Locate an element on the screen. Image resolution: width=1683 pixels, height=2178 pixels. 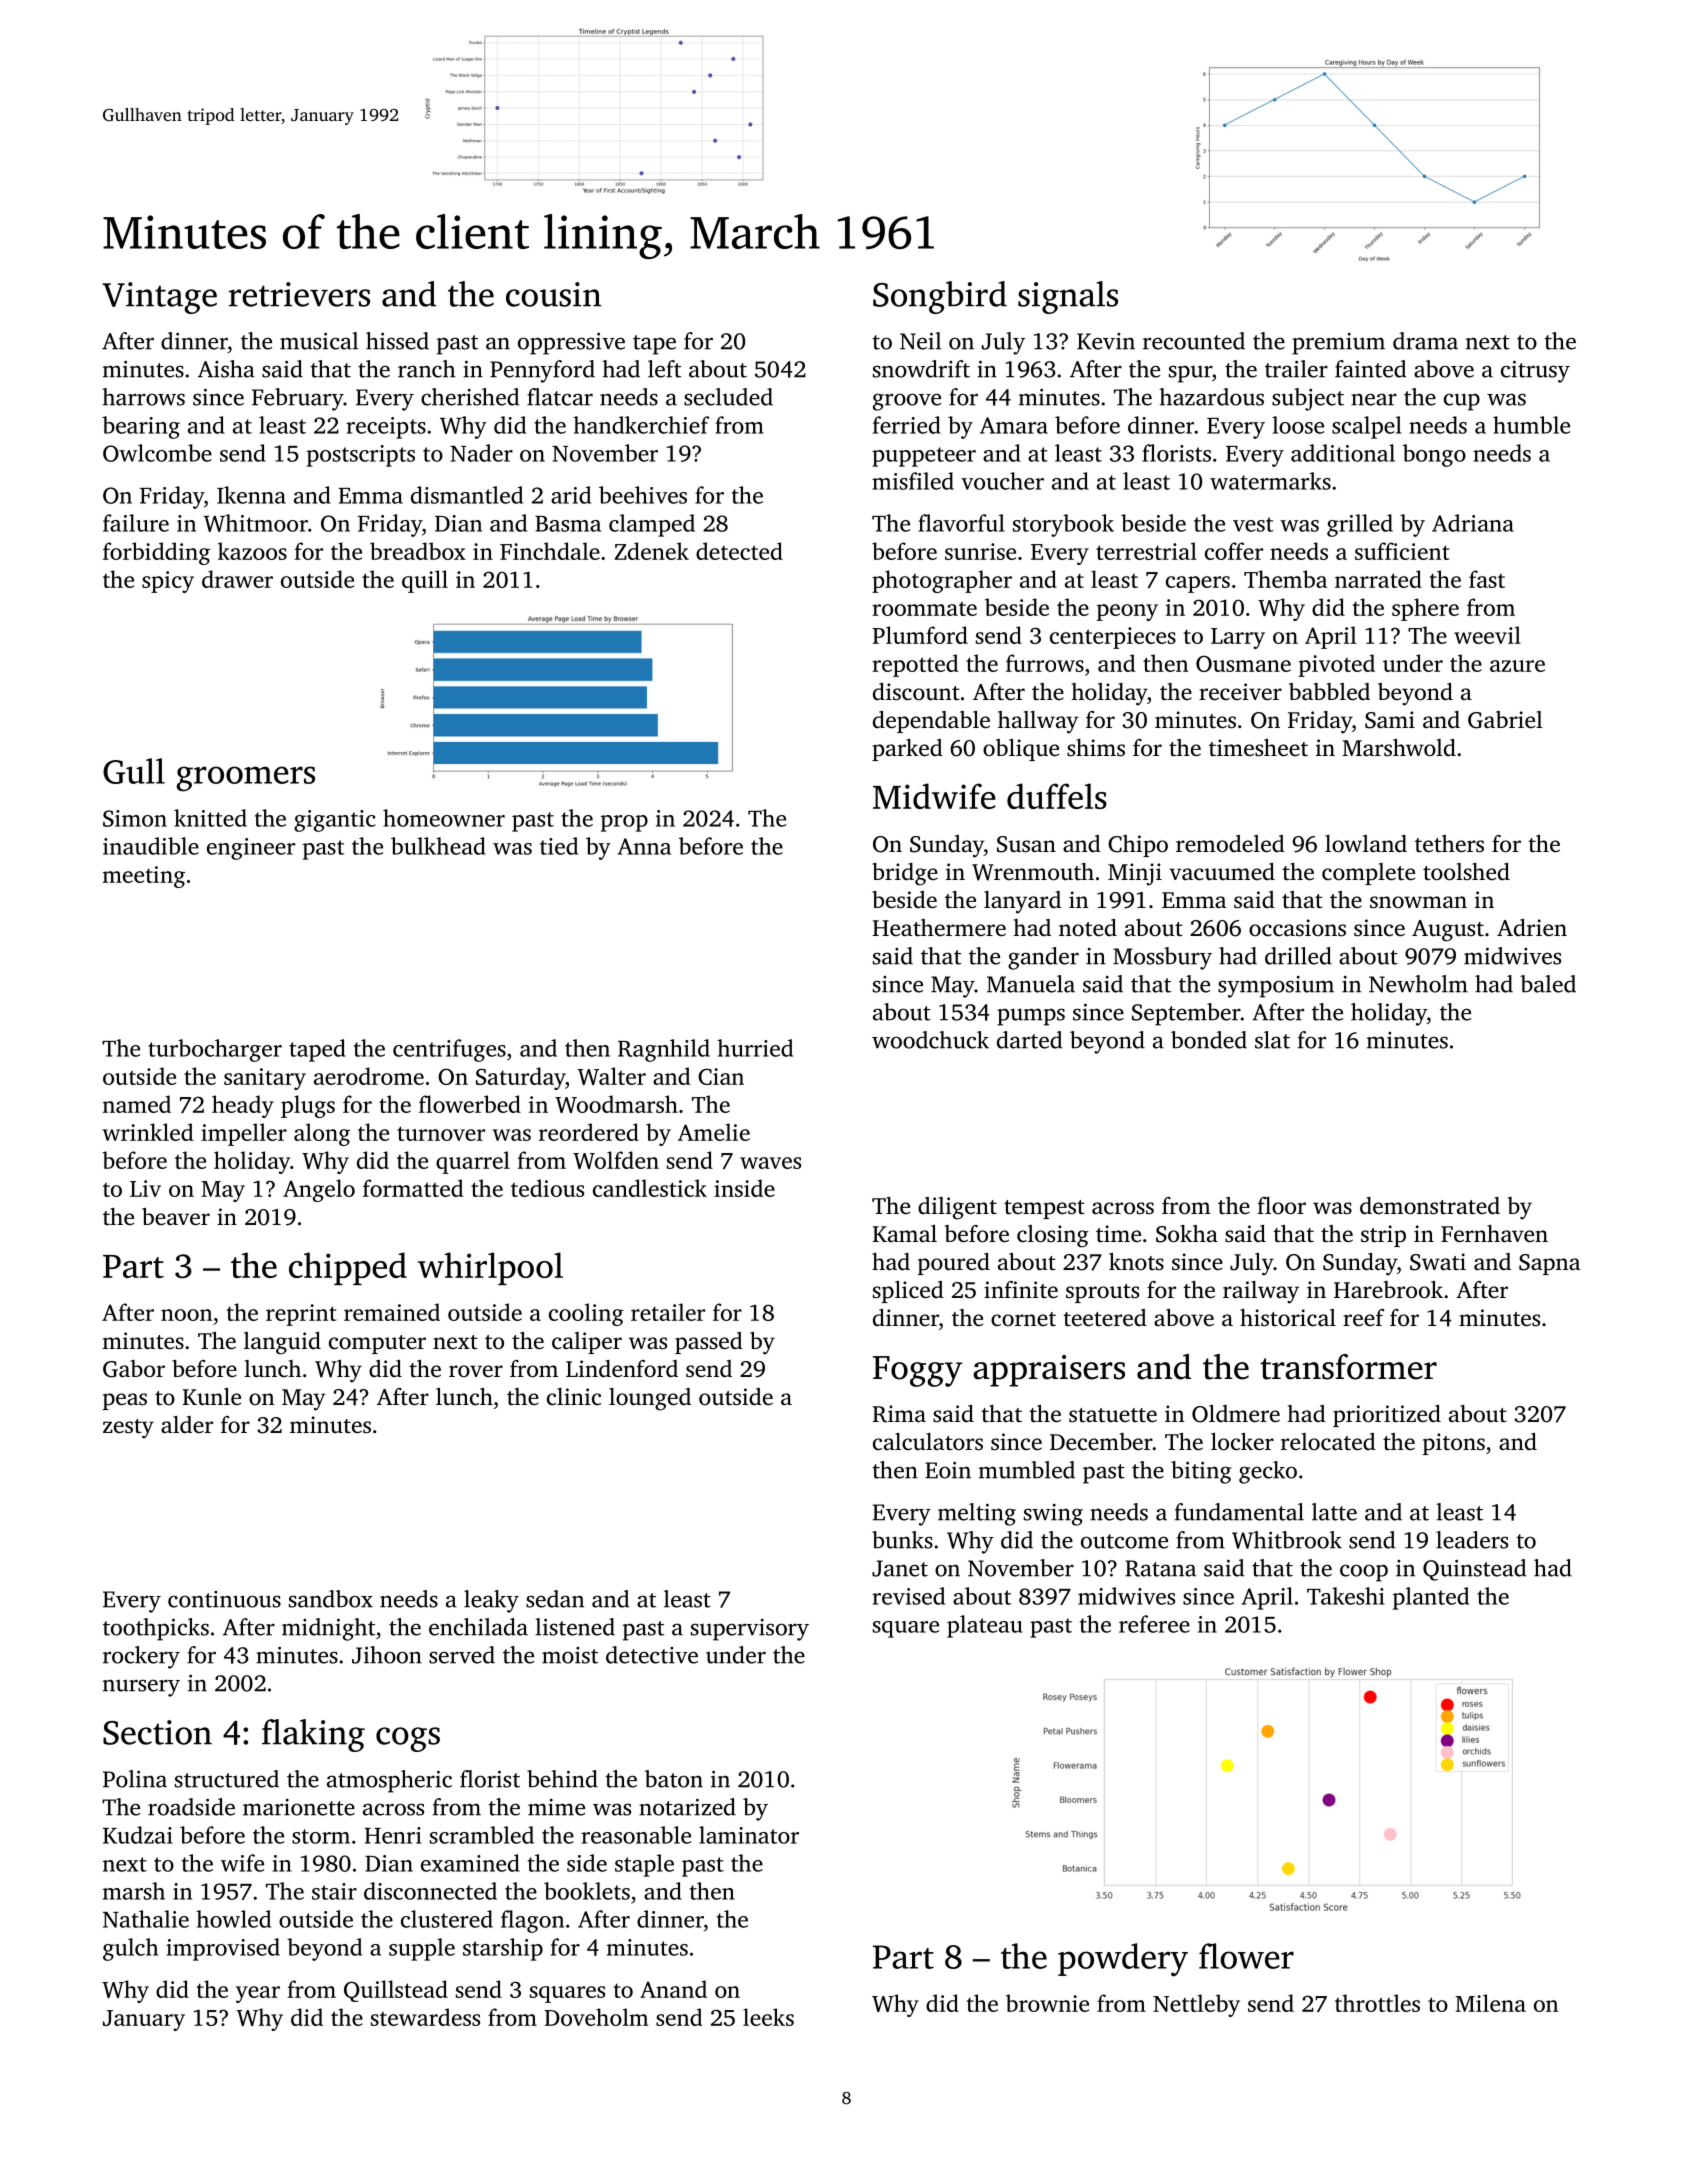
Gabriel is located at coordinates (1505, 720).
